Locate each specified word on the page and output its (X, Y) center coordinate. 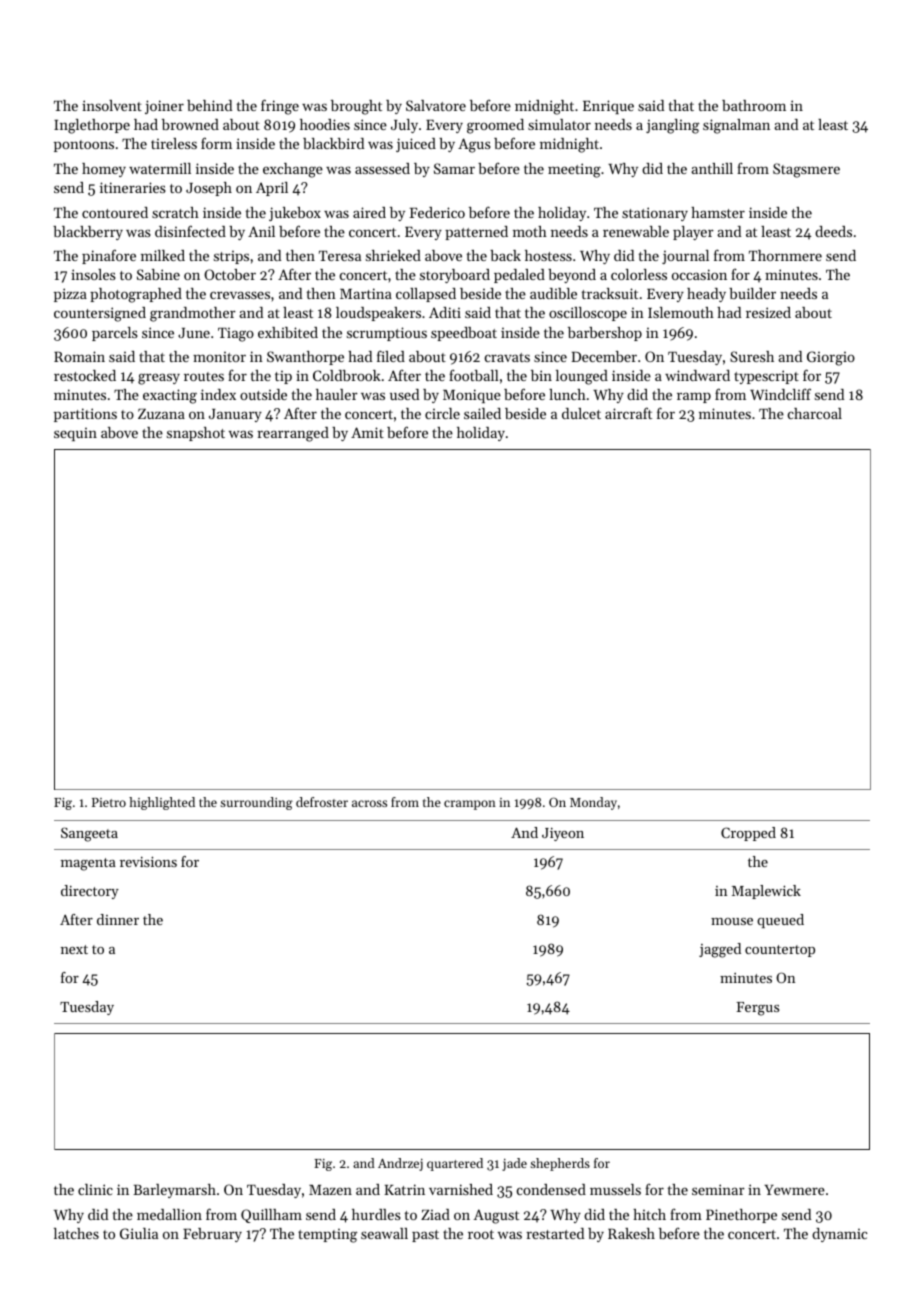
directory (90, 892)
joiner (164, 107)
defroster (322, 802)
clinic (95, 1189)
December (604, 356)
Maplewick (766, 892)
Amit (367, 432)
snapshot (196, 434)
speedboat (464, 334)
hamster (718, 212)
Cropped (748, 834)
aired (369, 212)
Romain (79, 356)
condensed (551, 1189)
